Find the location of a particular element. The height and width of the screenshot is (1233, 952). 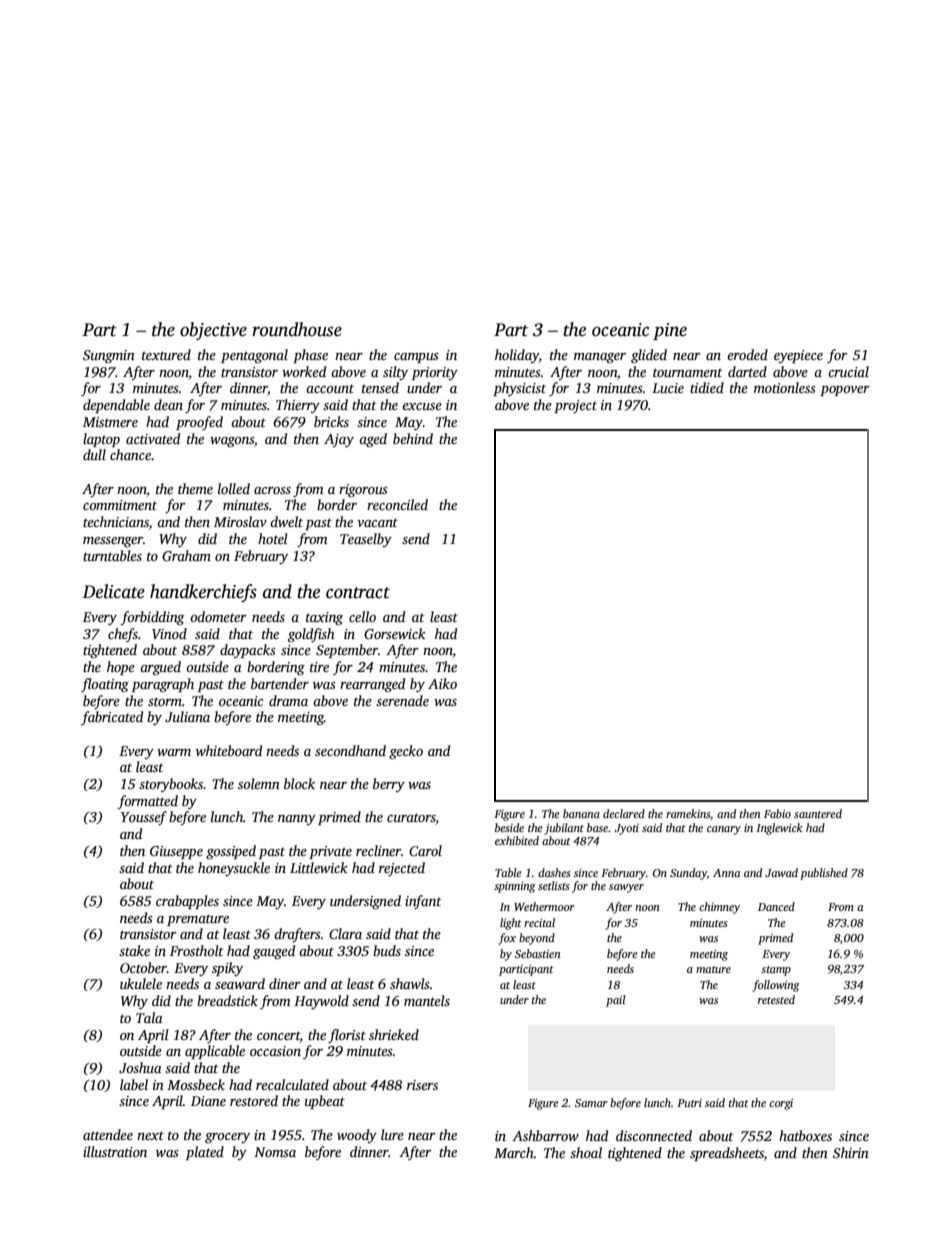

retested is located at coordinates (776, 999).
